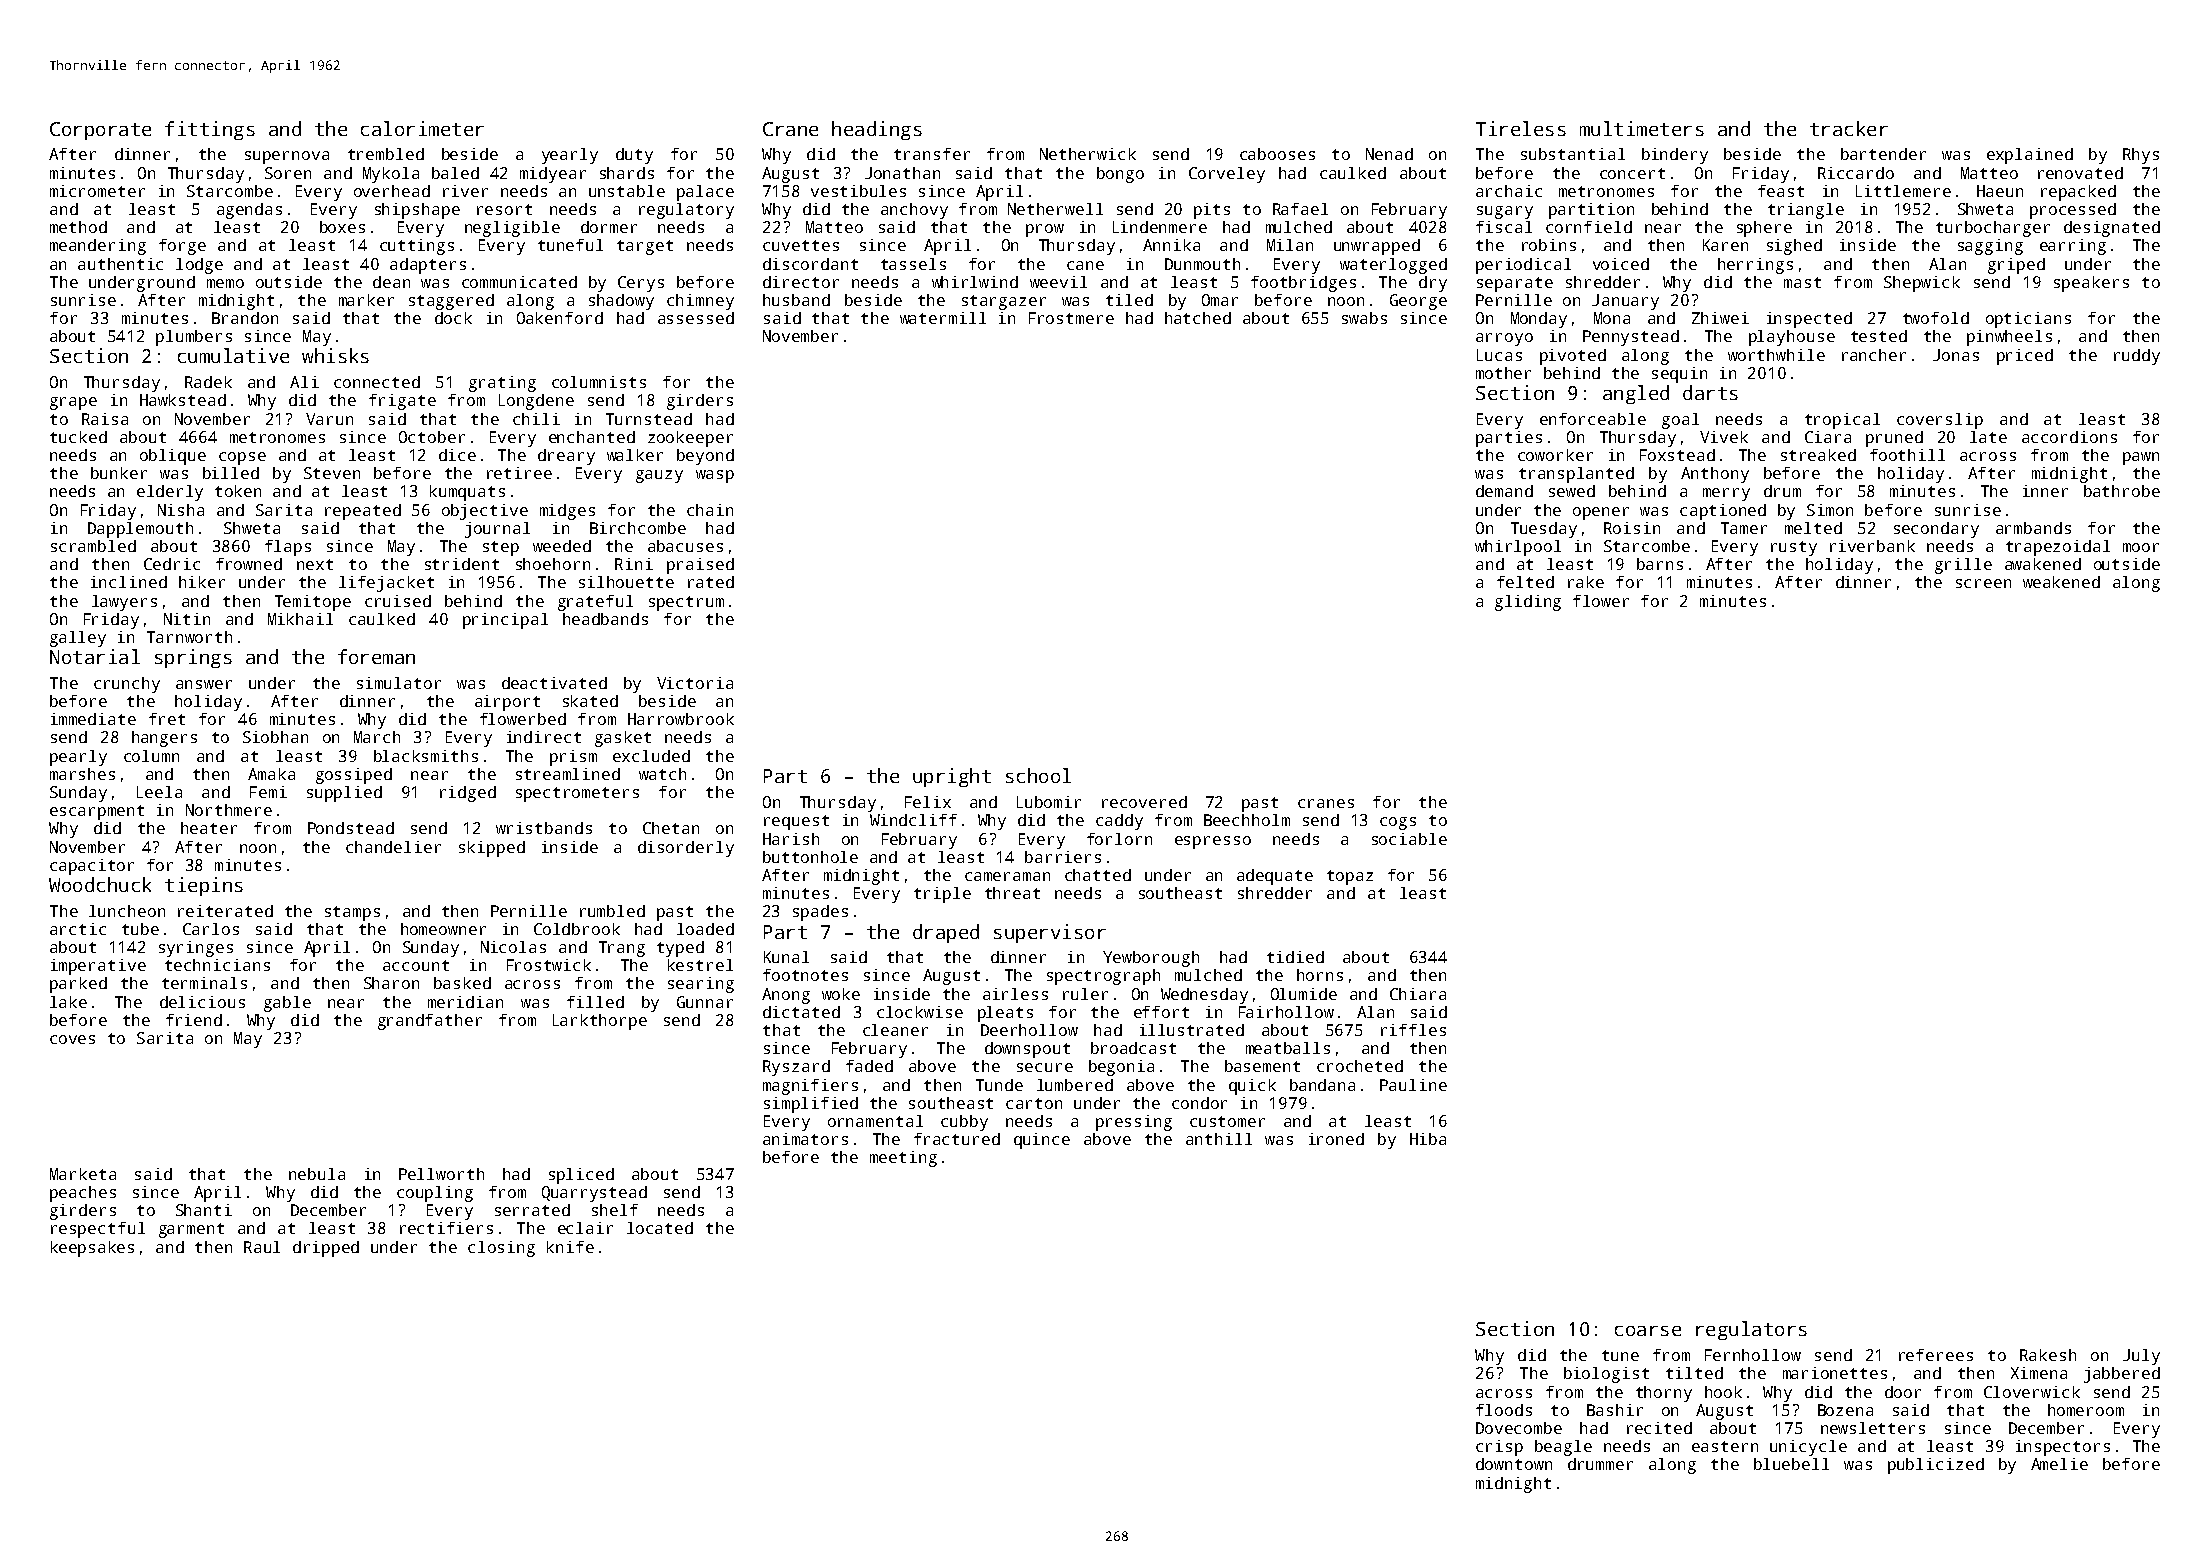  I want to click on multimeters, so click(1642, 128).
